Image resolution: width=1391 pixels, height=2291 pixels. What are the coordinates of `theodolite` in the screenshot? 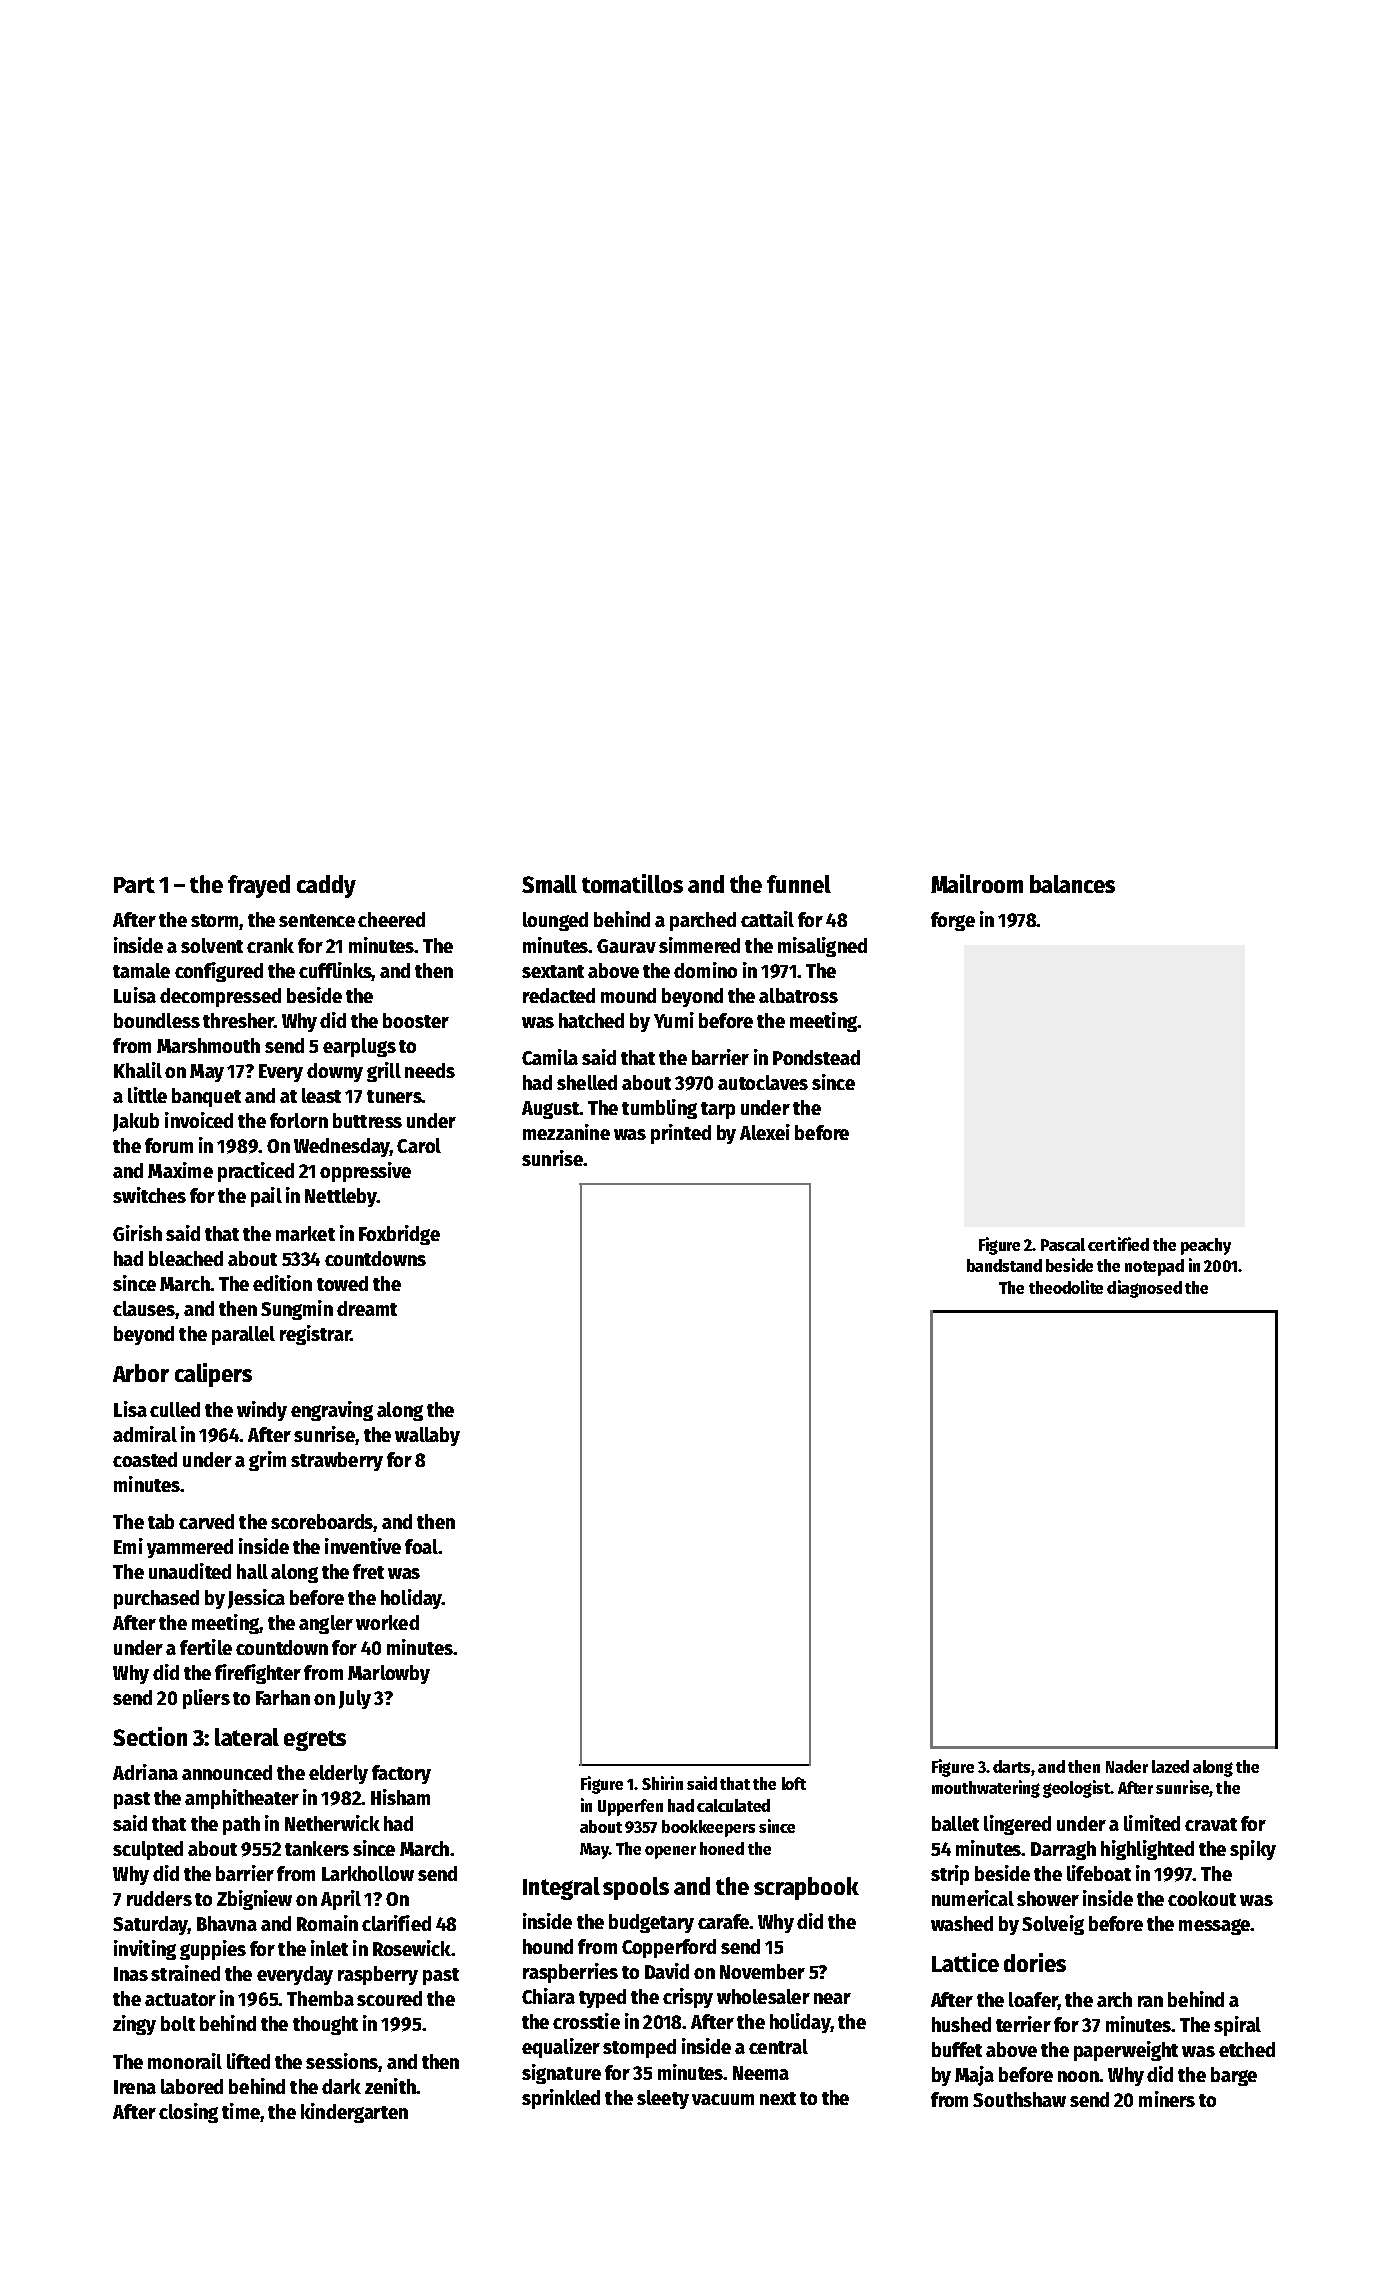 It's located at (1066, 1287).
